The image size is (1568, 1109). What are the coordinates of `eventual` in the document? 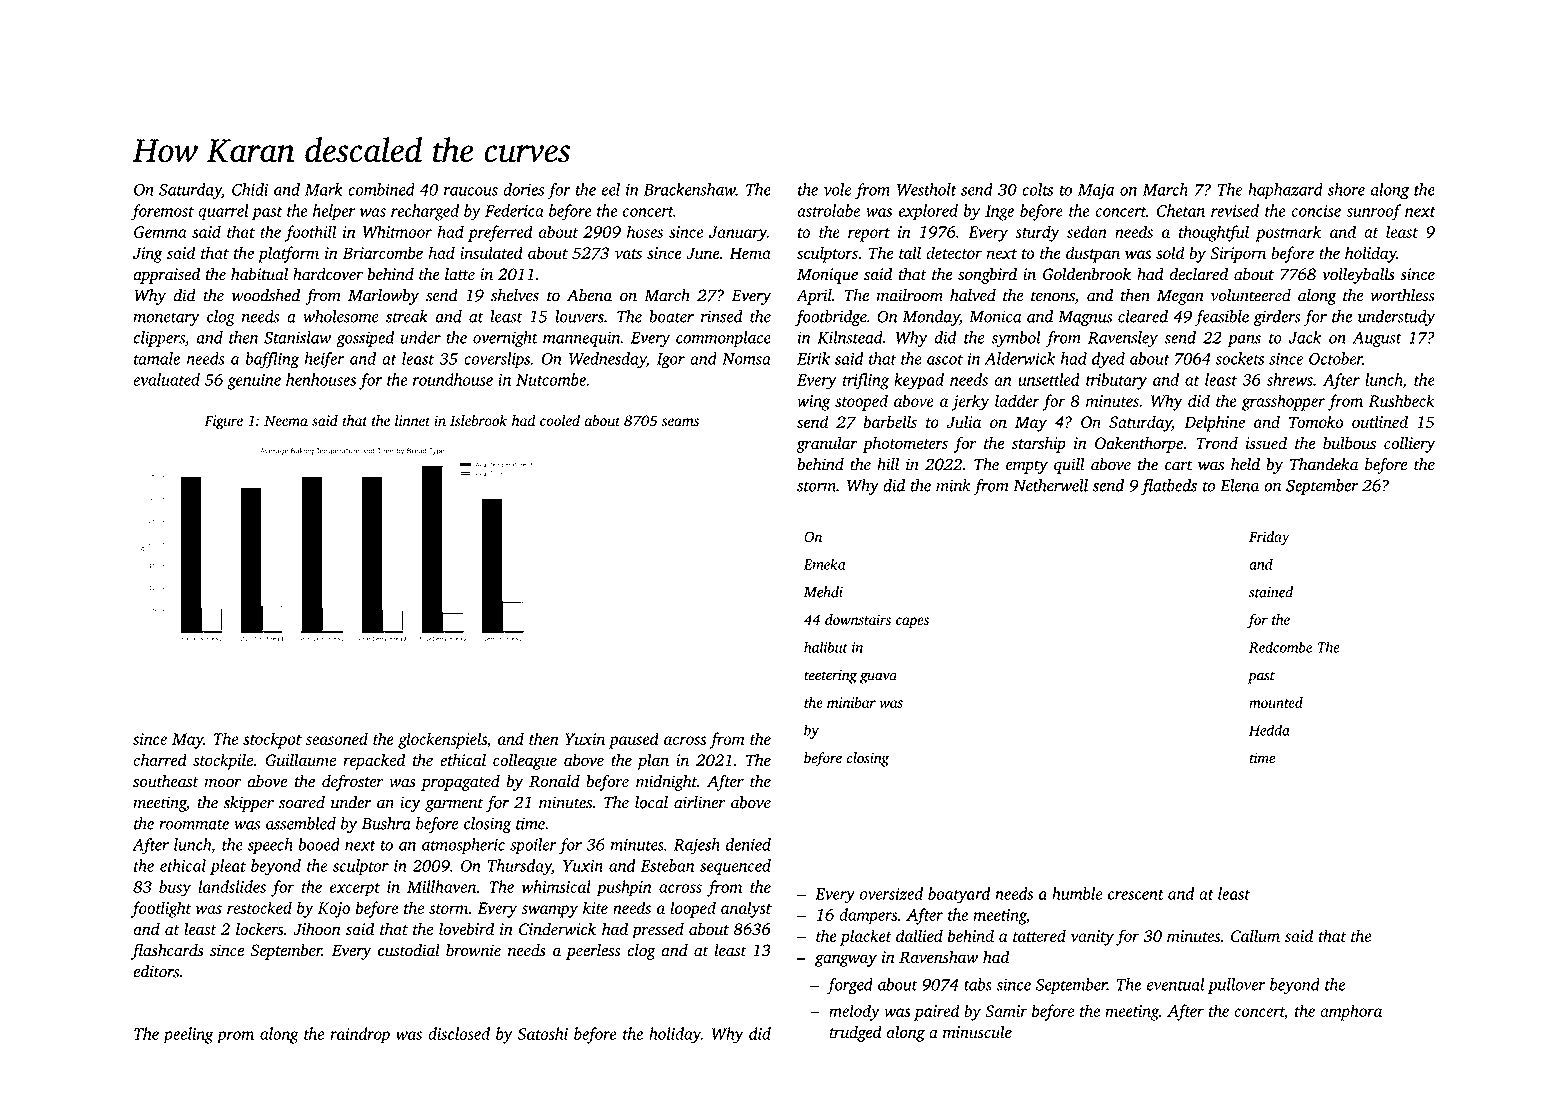 It's located at (1175, 984).
